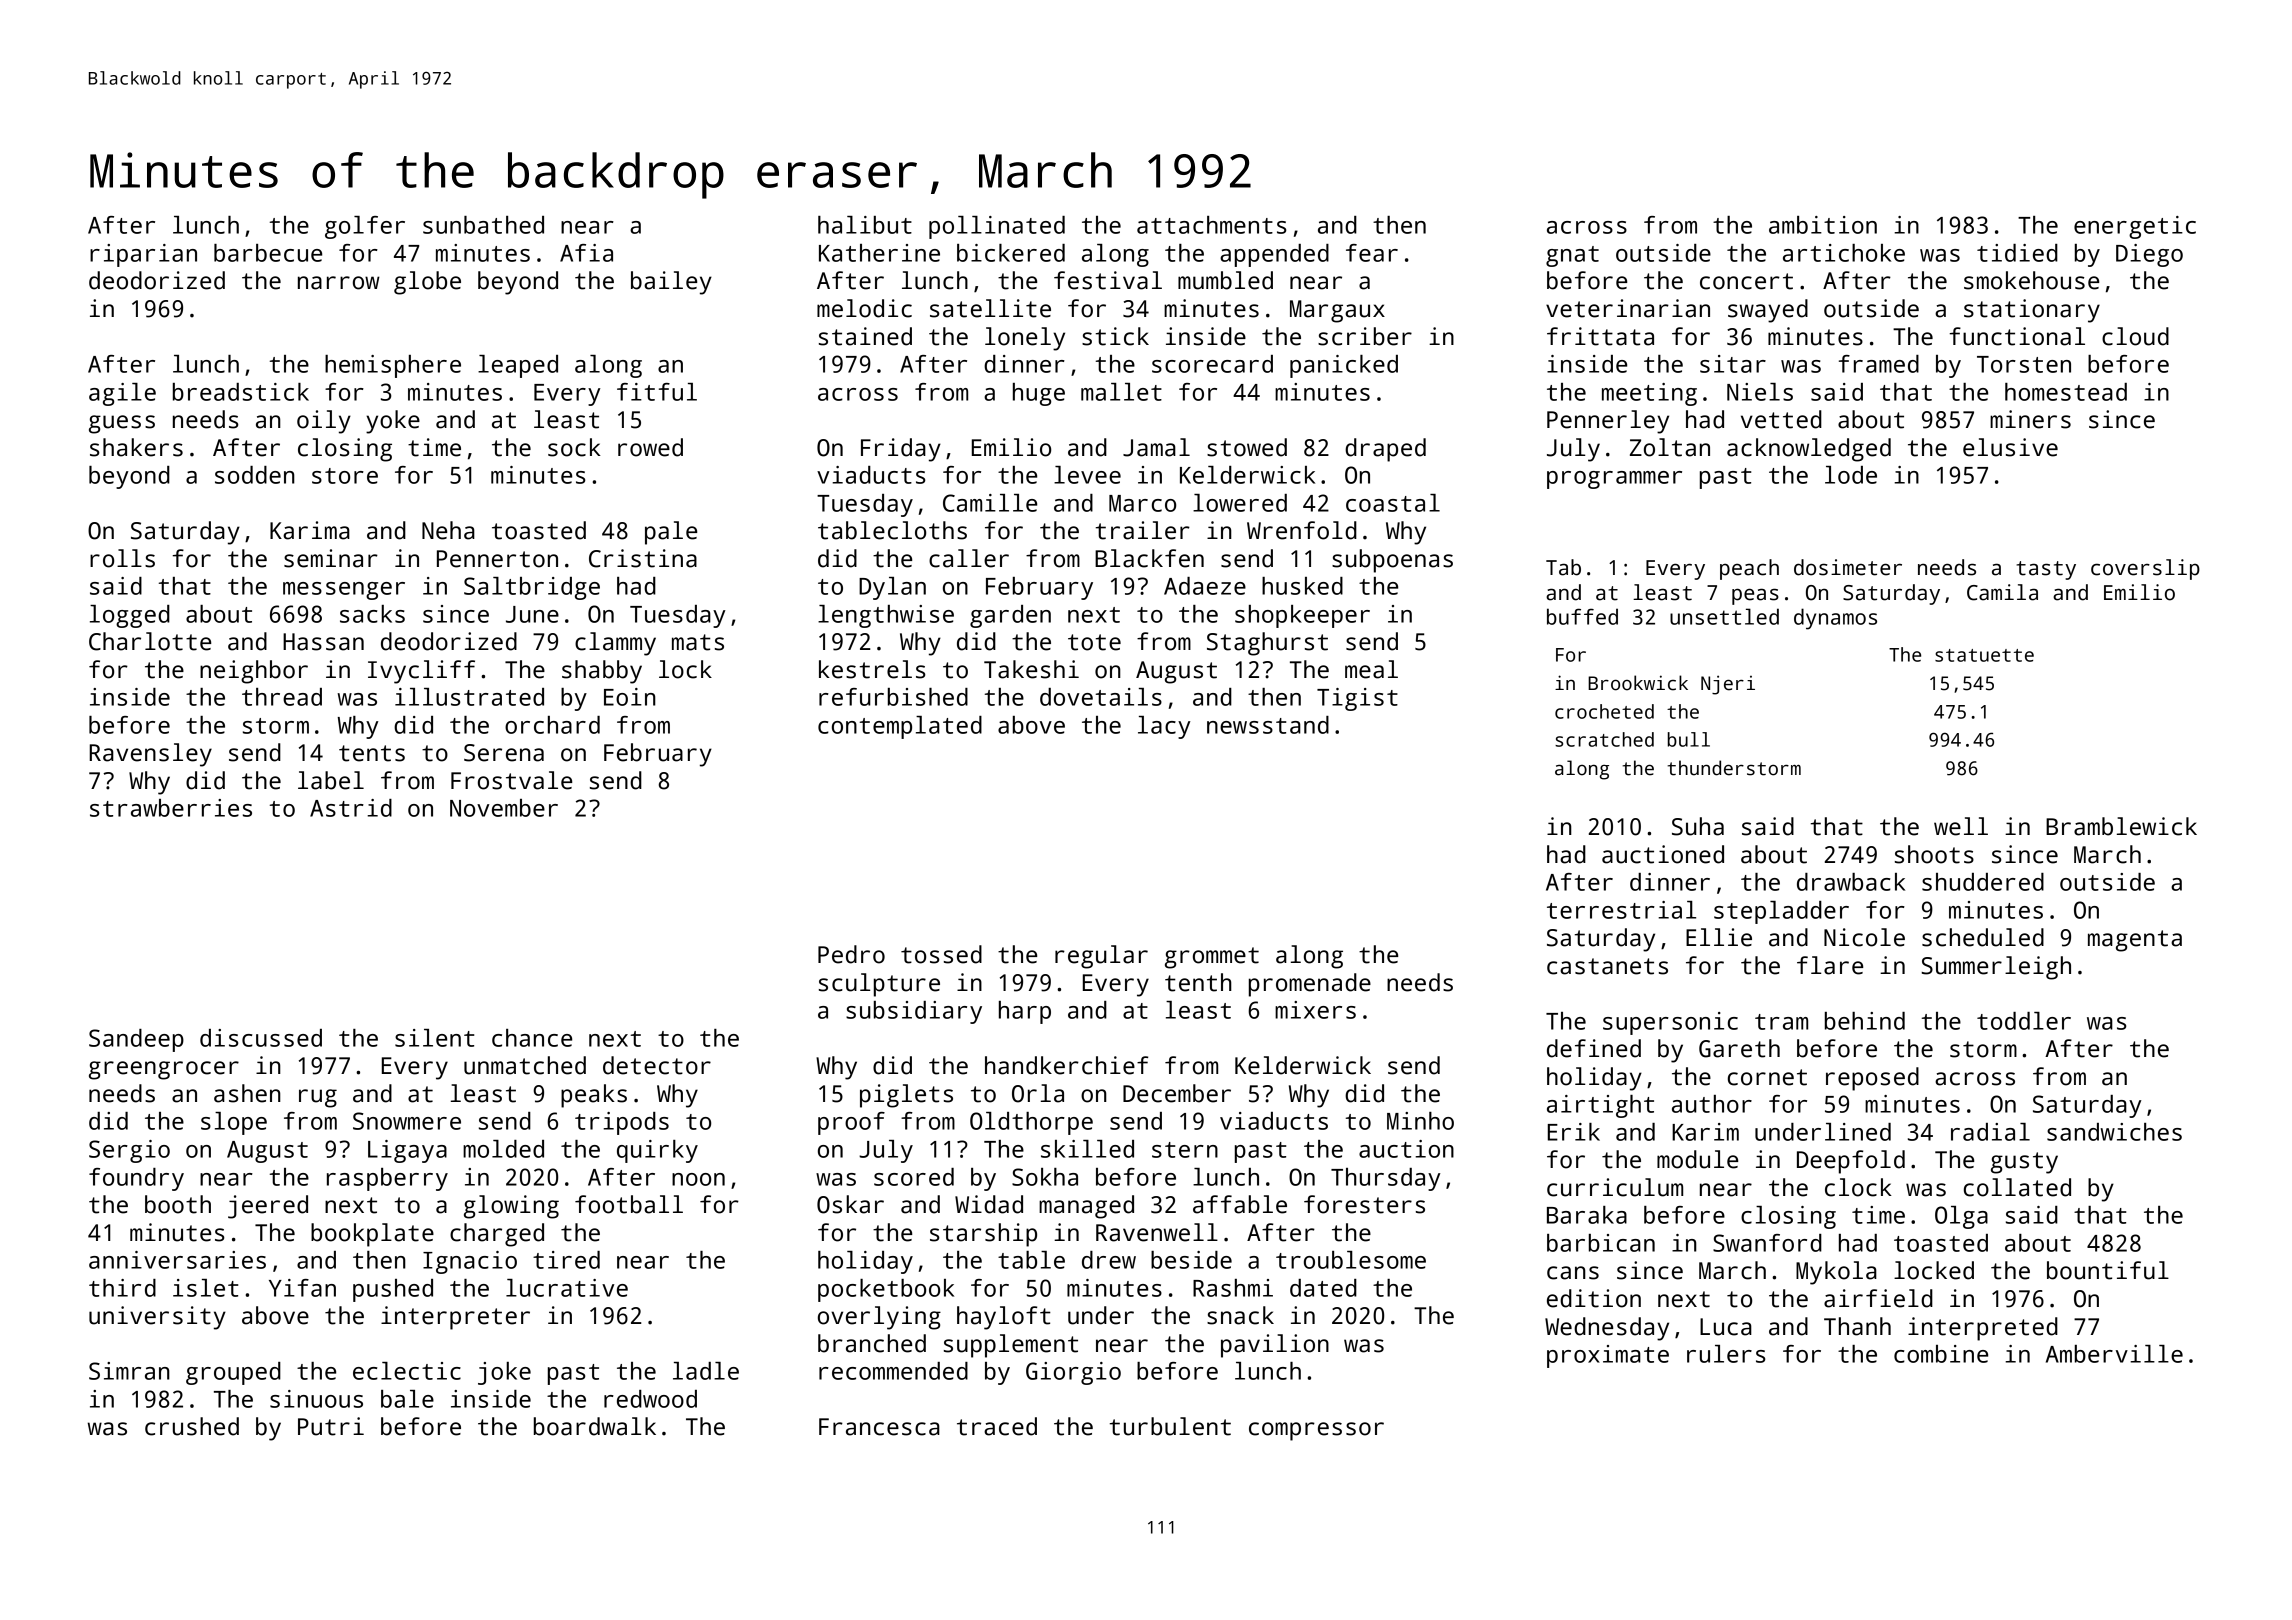  I want to click on riparian, so click(143, 255).
